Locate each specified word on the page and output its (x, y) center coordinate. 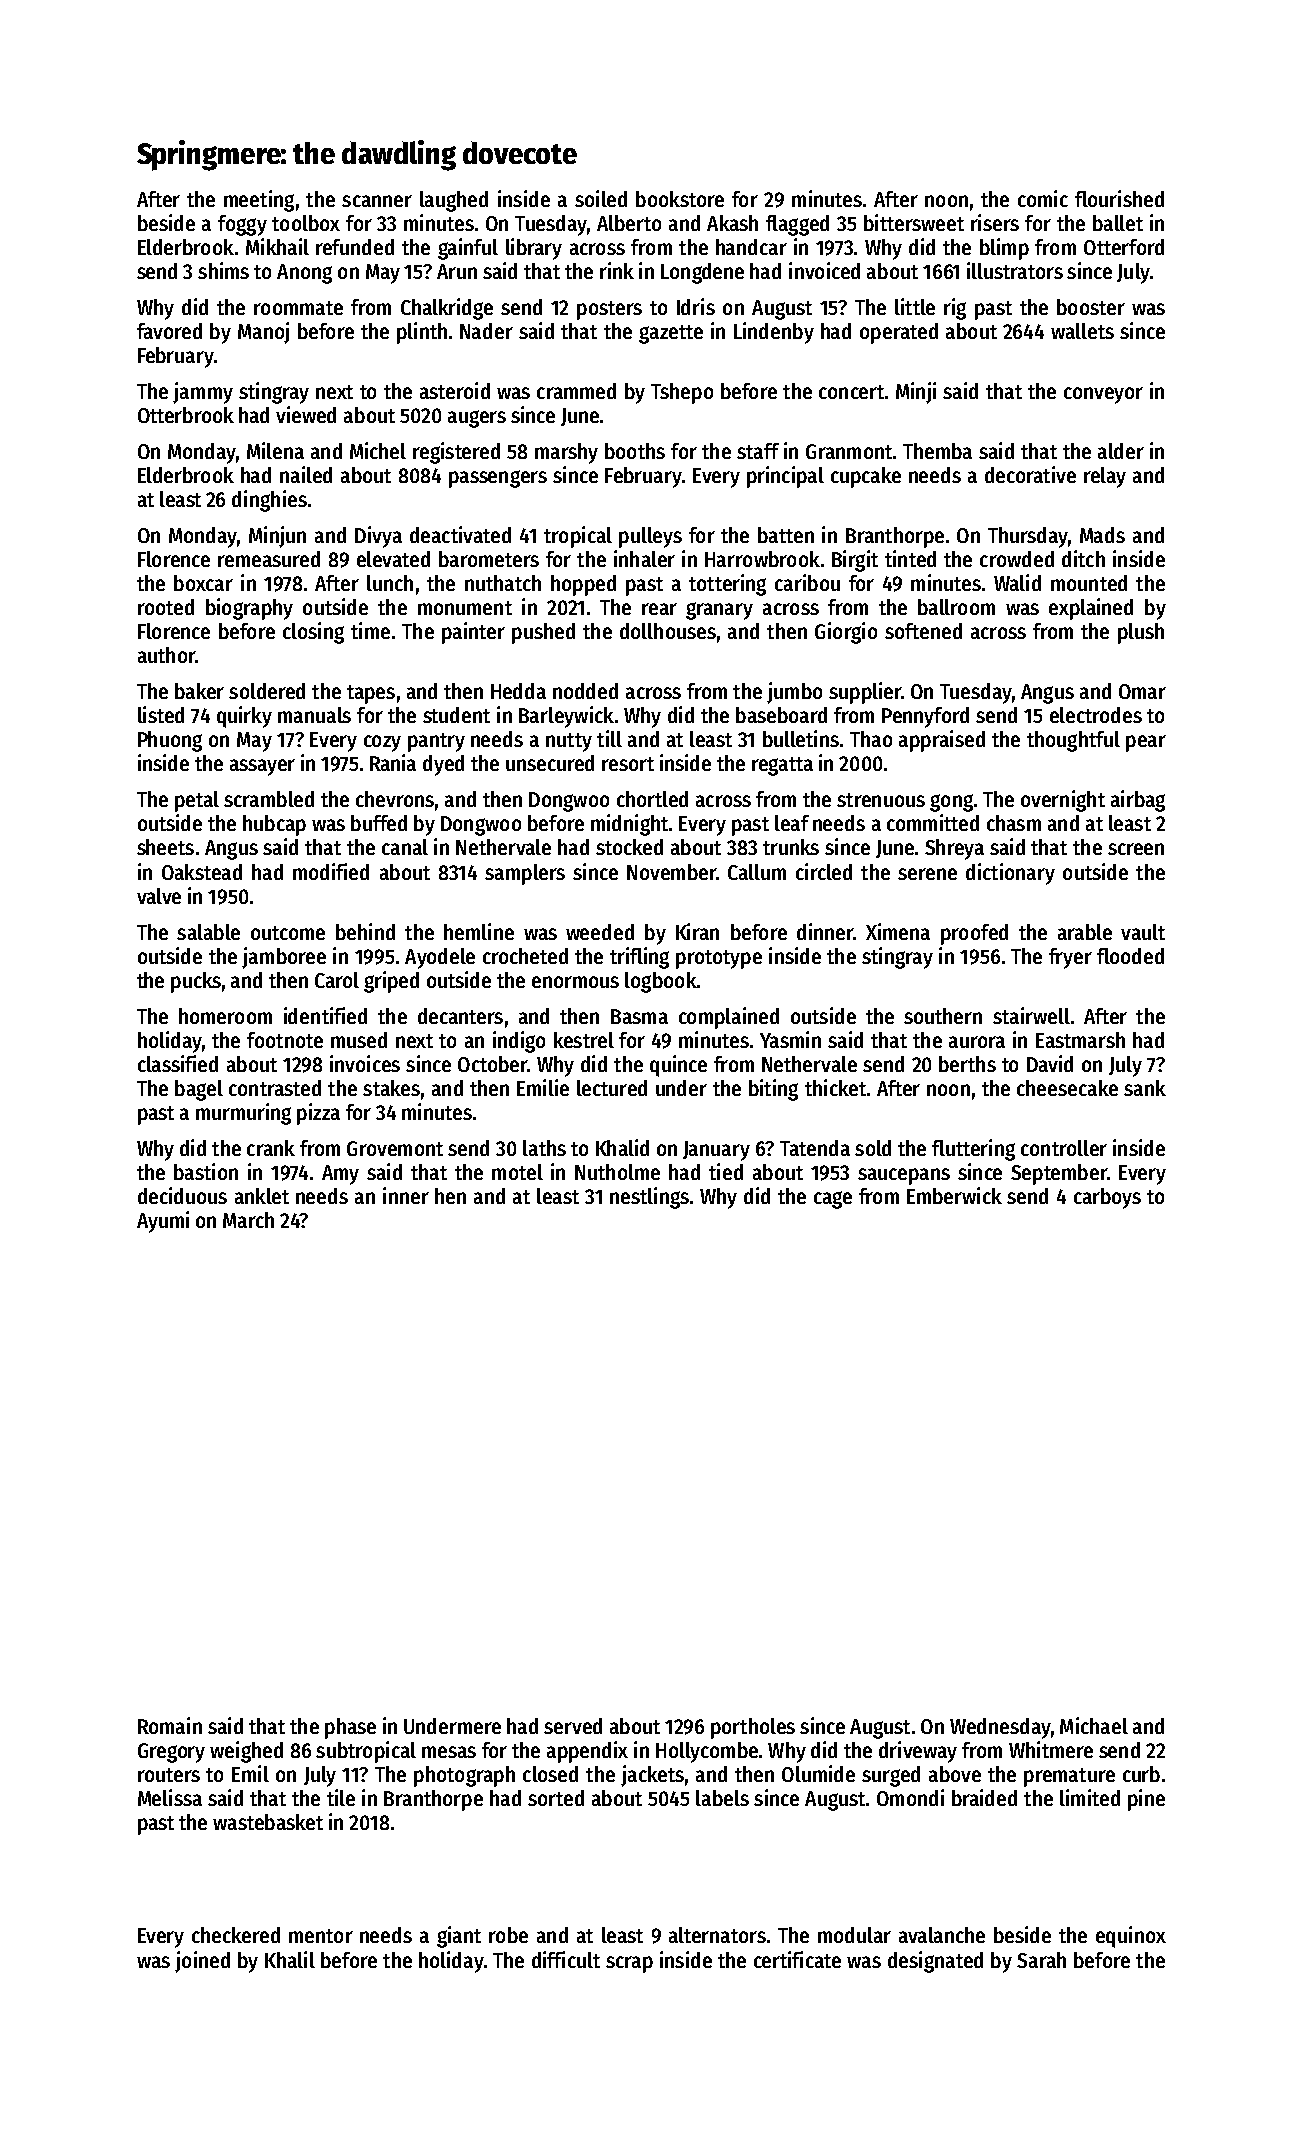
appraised (942, 741)
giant (459, 1937)
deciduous (182, 1195)
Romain (170, 1725)
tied (726, 1171)
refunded (355, 247)
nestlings (649, 1198)
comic (1043, 198)
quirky (244, 717)
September (1059, 1174)
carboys (1107, 1198)
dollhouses (668, 631)
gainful (468, 249)
